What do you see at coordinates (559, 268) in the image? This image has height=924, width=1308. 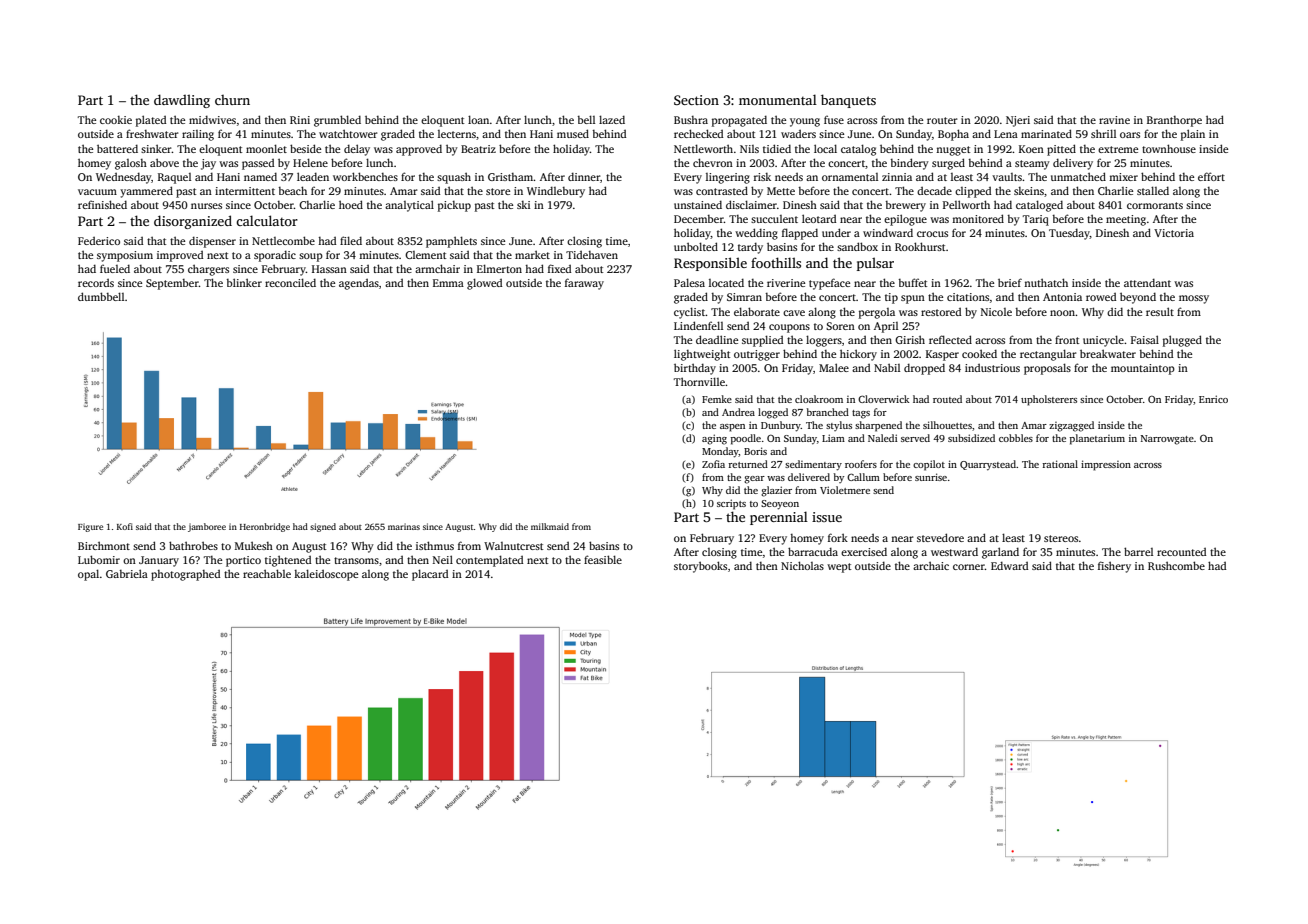 I see `fixed` at bounding box center [559, 268].
